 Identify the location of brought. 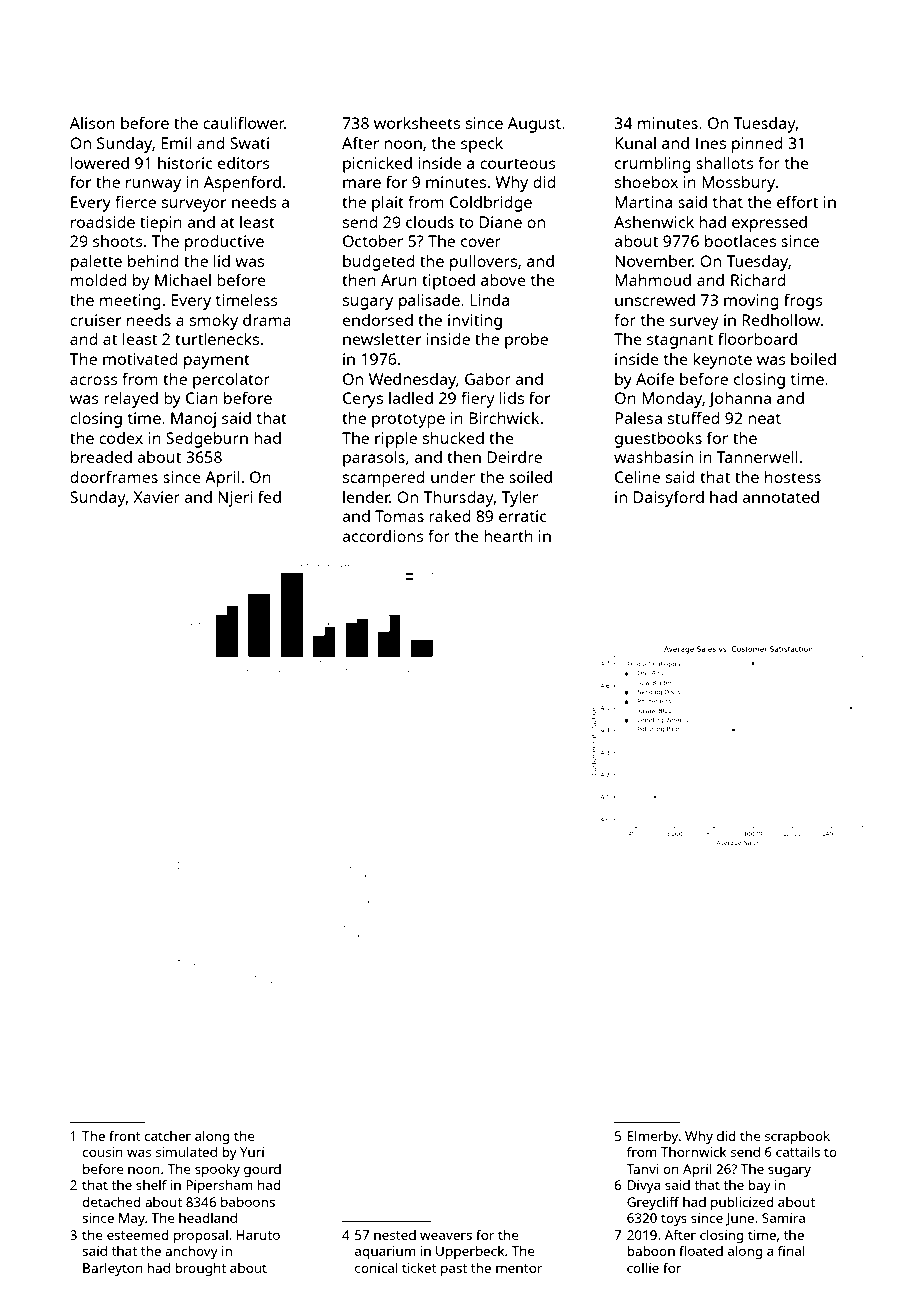
(200, 1269).
